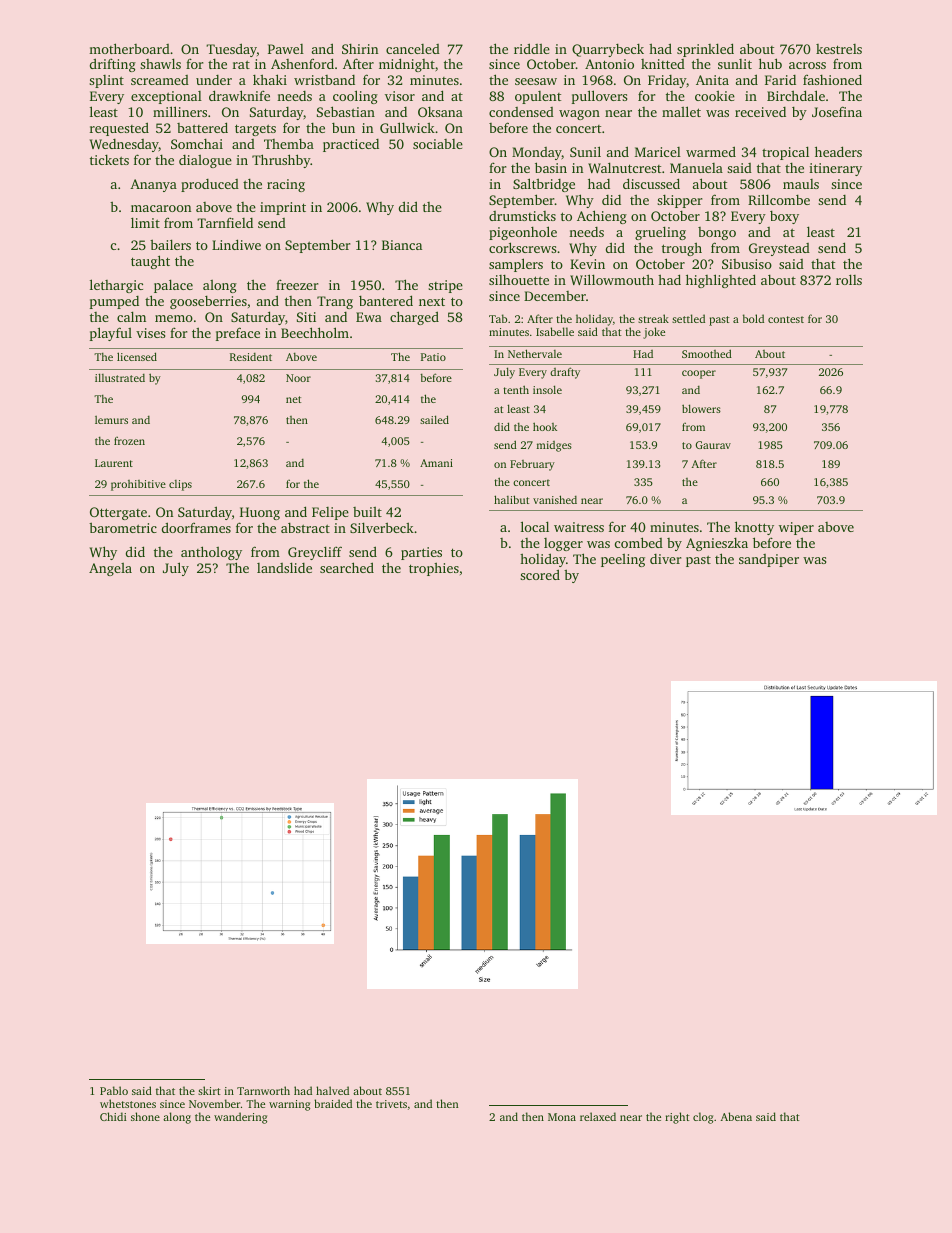  What do you see at coordinates (129, 48) in the screenshot?
I see `motherboard` at bounding box center [129, 48].
